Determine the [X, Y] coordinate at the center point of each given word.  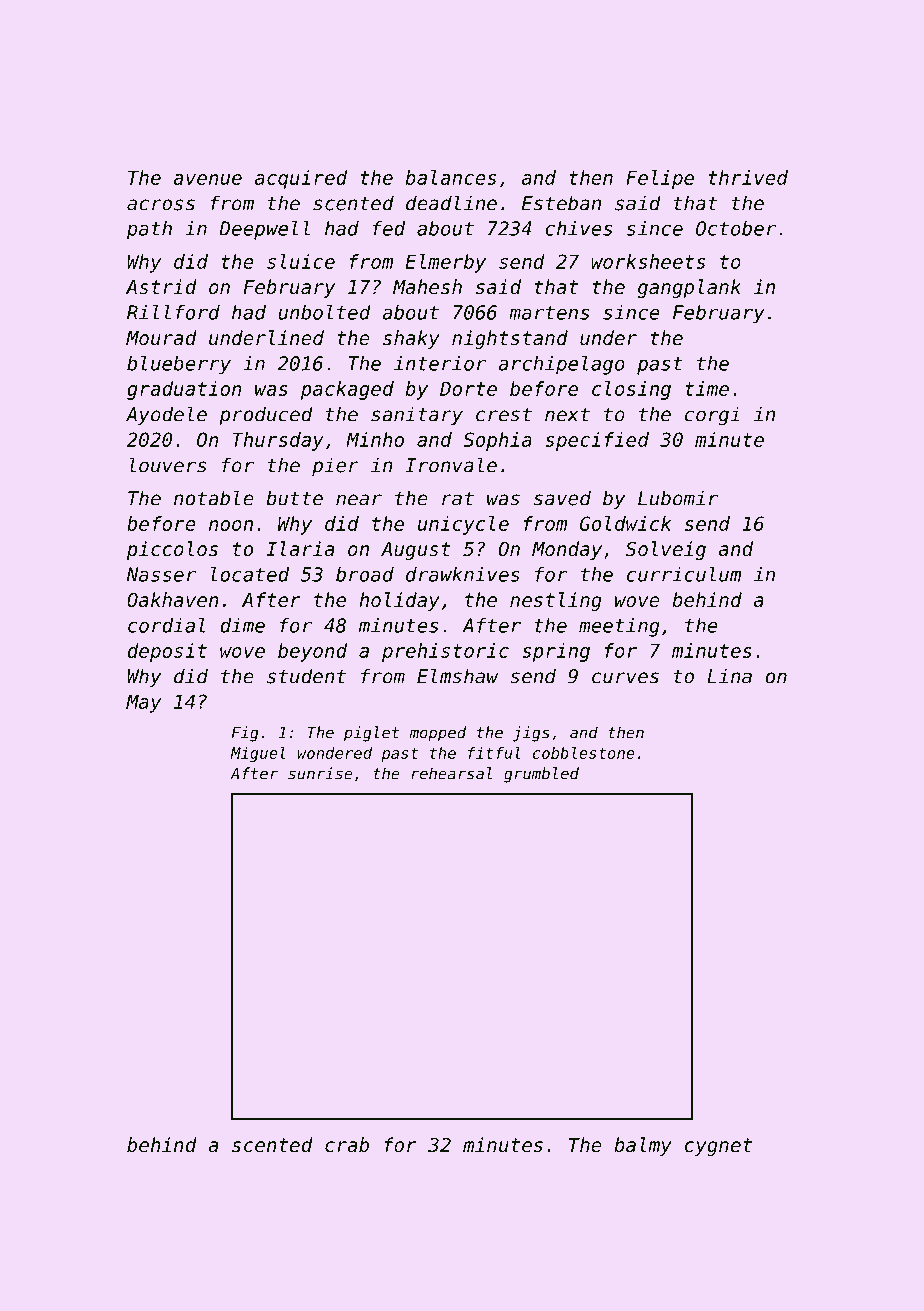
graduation [184, 390]
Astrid [161, 286]
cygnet [718, 1147]
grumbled [541, 775]
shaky [411, 339]
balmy [643, 1146]
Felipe [660, 179]
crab [347, 1144]
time [707, 388]
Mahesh [427, 286]
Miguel [257, 754]
